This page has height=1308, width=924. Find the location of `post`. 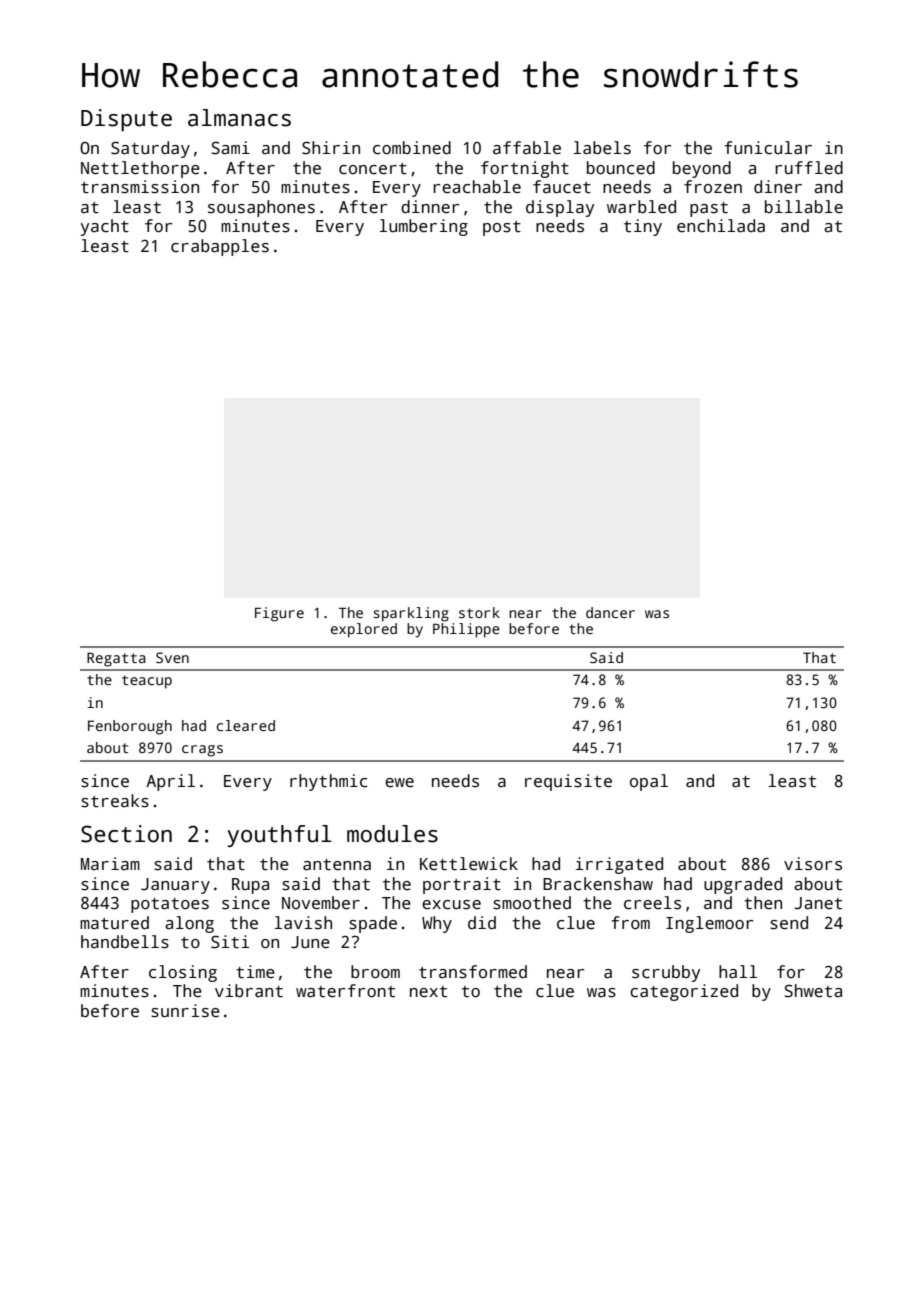

post is located at coordinates (502, 228).
